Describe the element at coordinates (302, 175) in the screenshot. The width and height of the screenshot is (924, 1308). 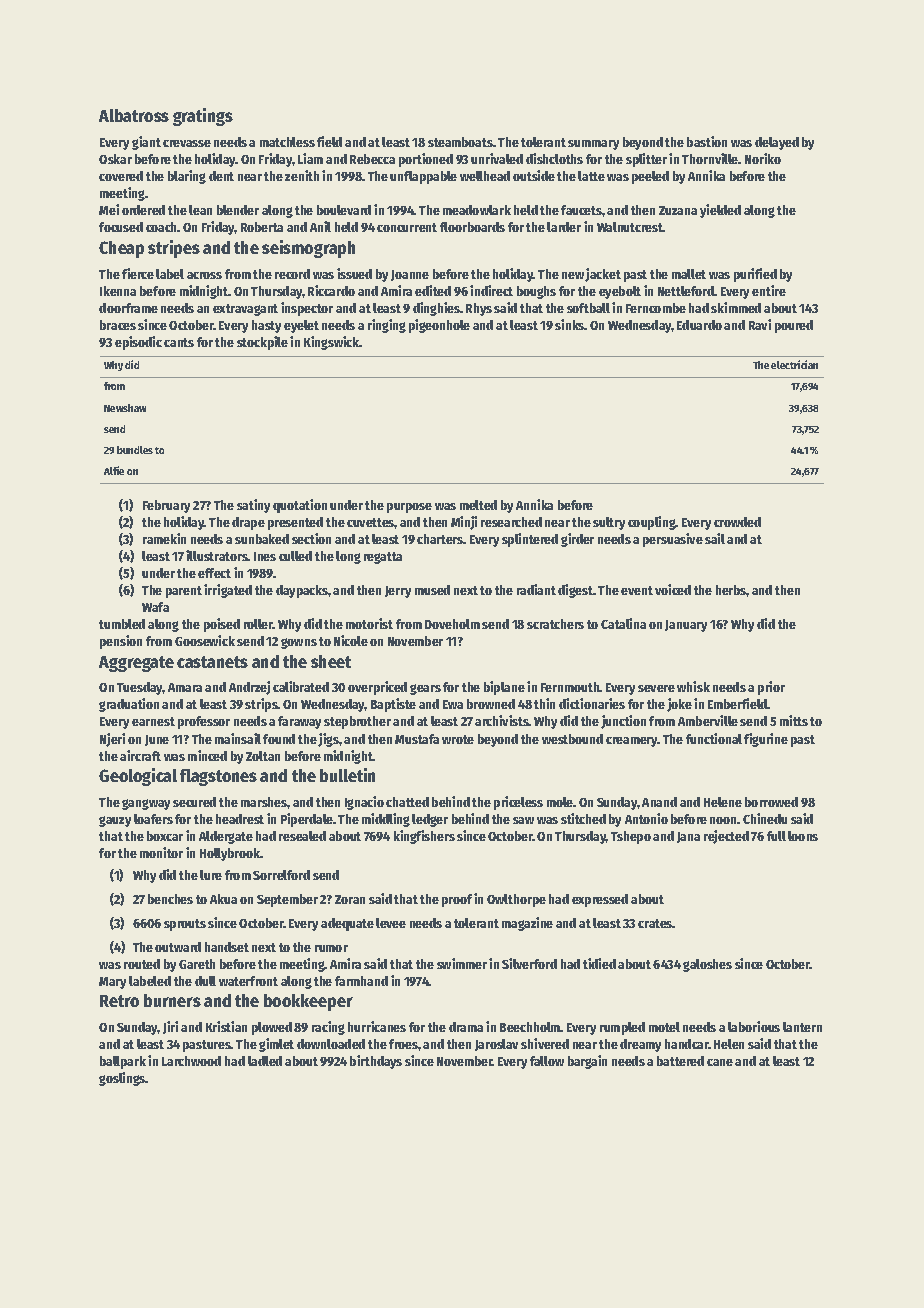
I see `zenith` at that location.
